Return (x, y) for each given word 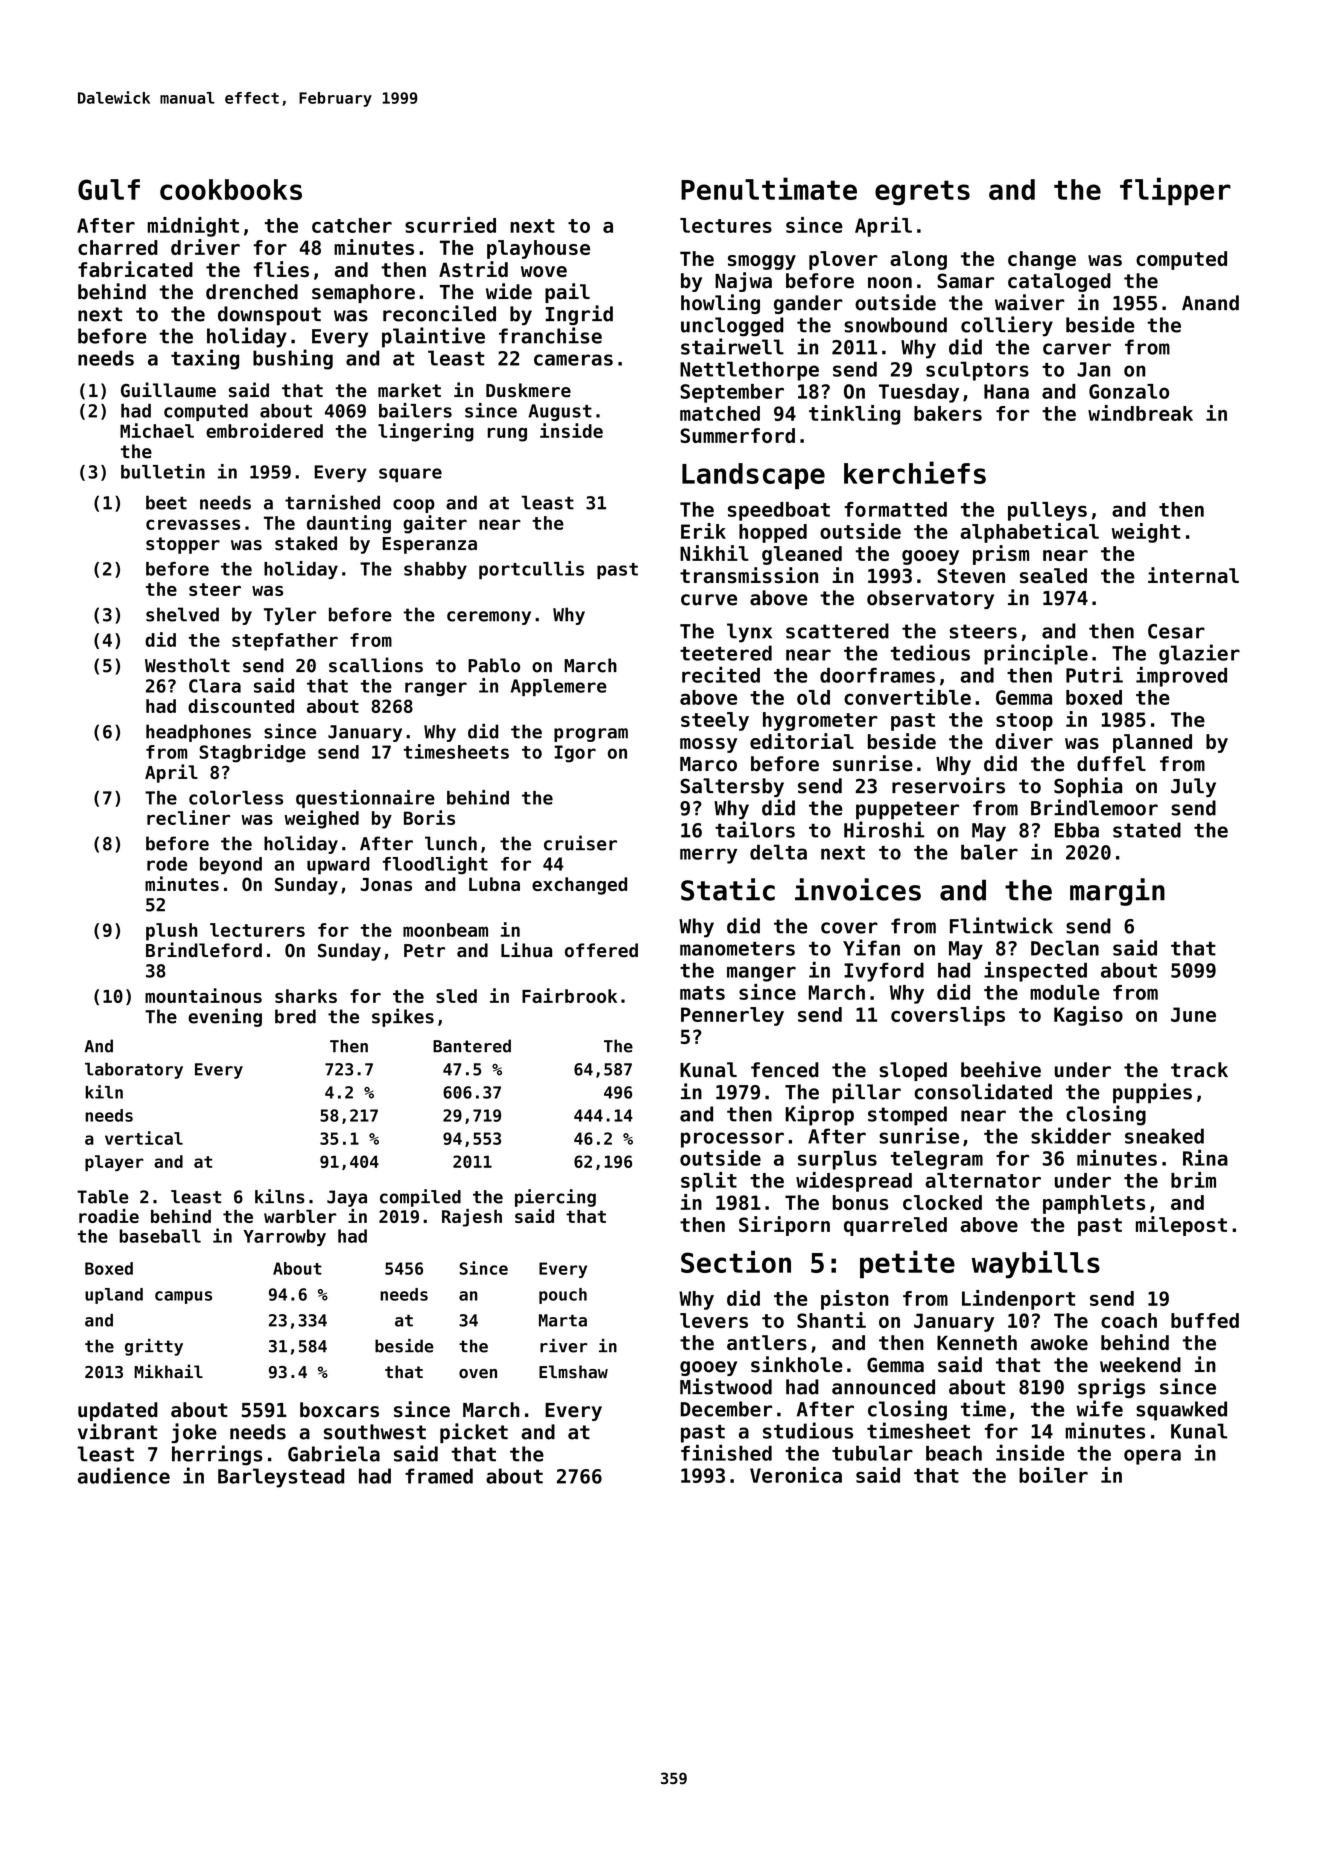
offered (601, 950)
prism (1001, 555)
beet (166, 502)
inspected (1035, 971)
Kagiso (1088, 1016)
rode (167, 864)
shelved (182, 614)
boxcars (339, 1410)
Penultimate (769, 188)
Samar (965, 281)
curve (709, 600)
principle (1036, 654)
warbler (300, 1216)
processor (732, 1140)
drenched (252, 292)
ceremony (489, 618)
